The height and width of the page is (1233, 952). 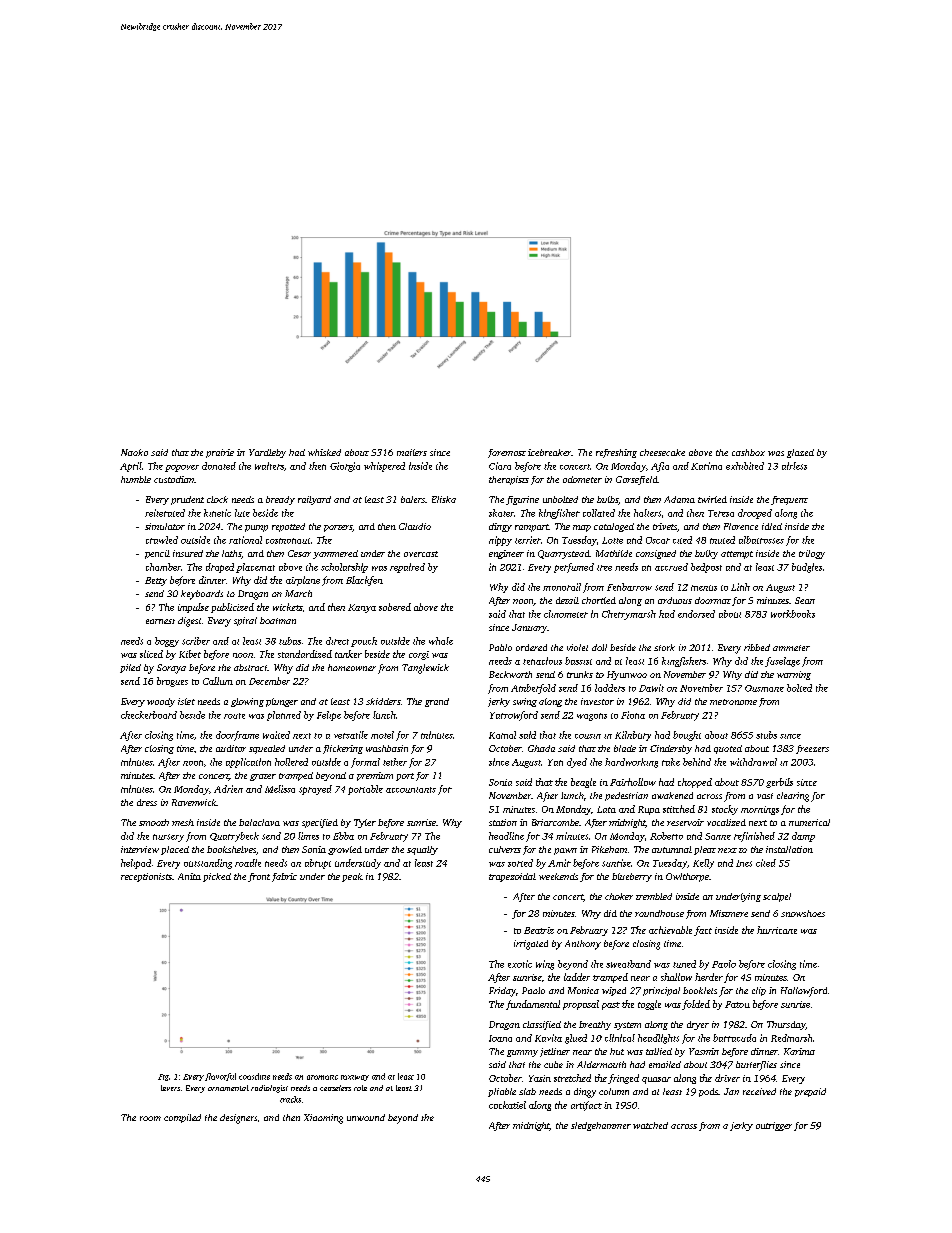 I want to click on radiologist, so click(x=269, y=1089).
